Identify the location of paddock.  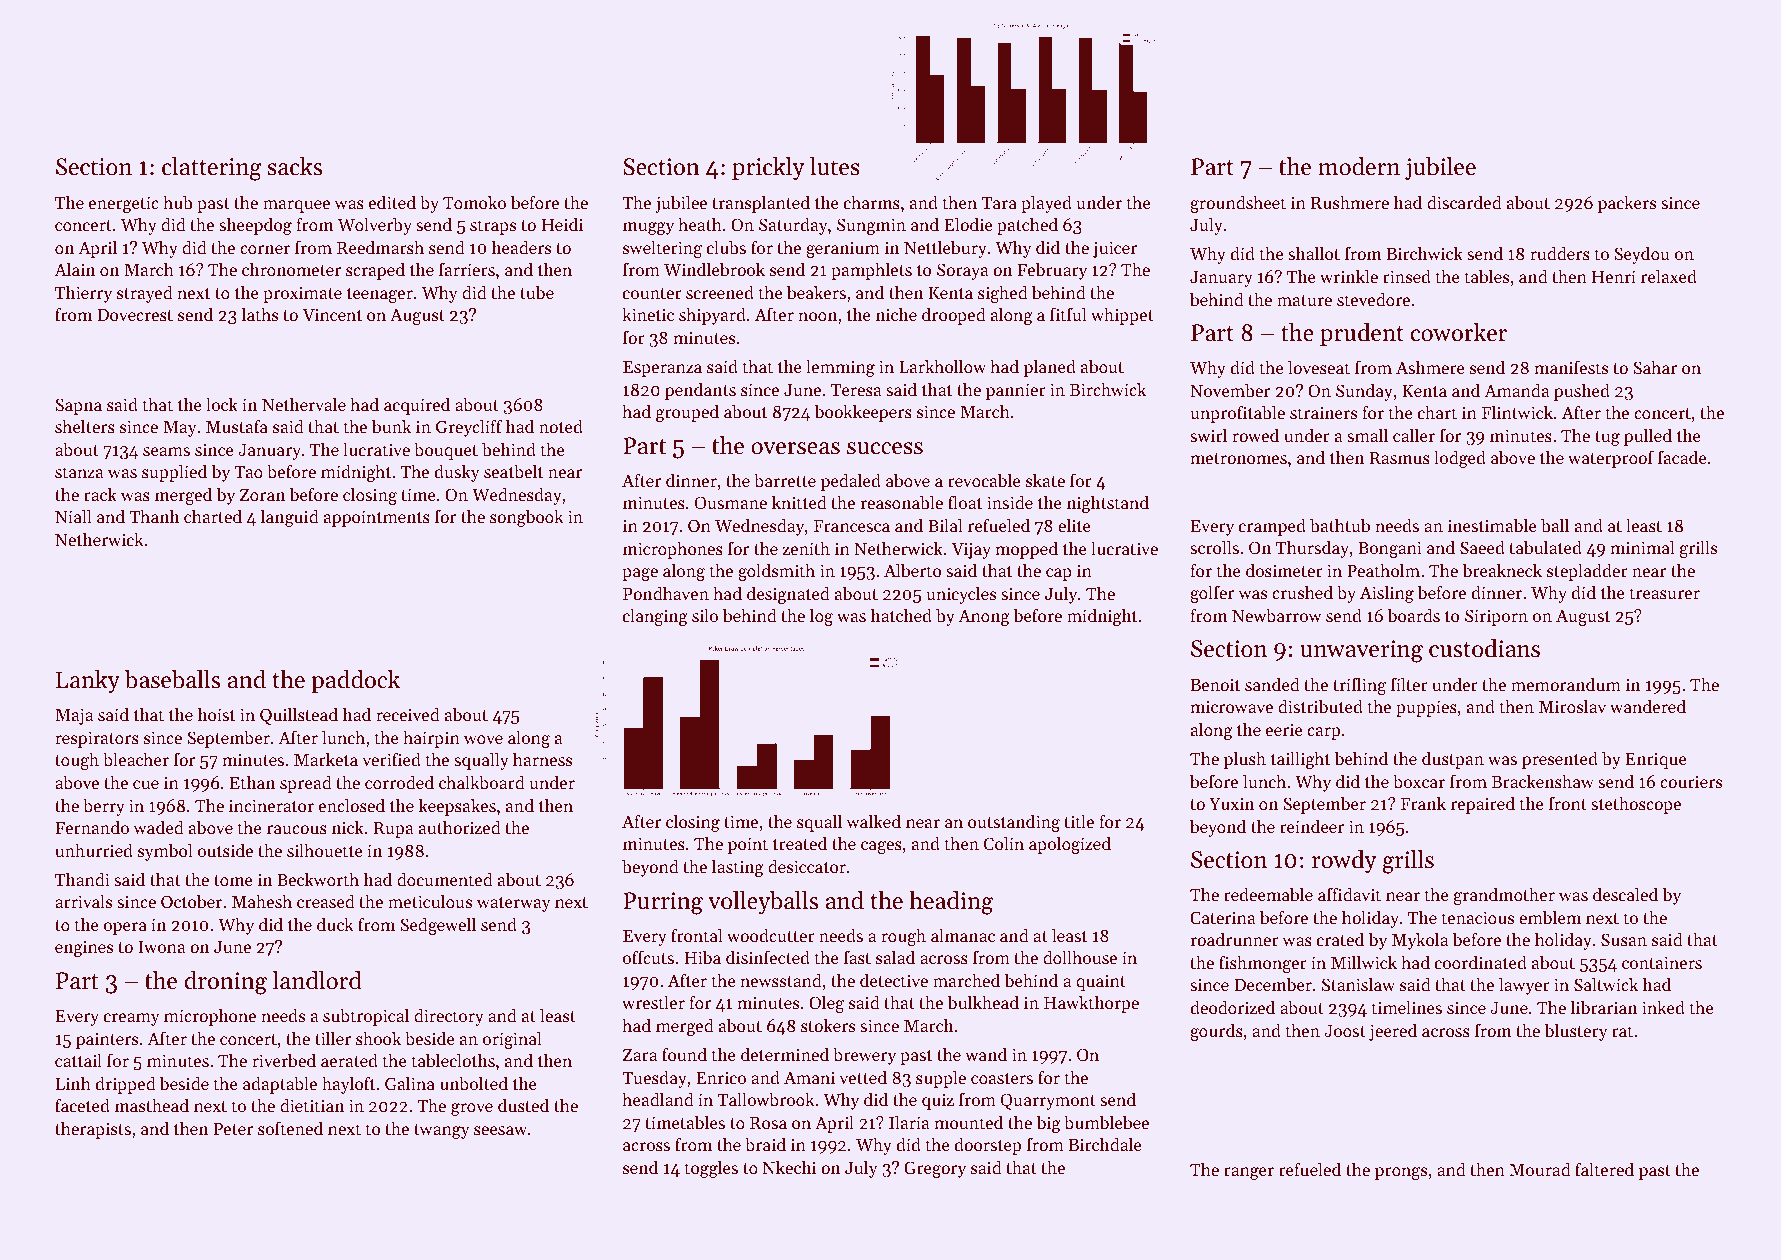
(355, 681).
